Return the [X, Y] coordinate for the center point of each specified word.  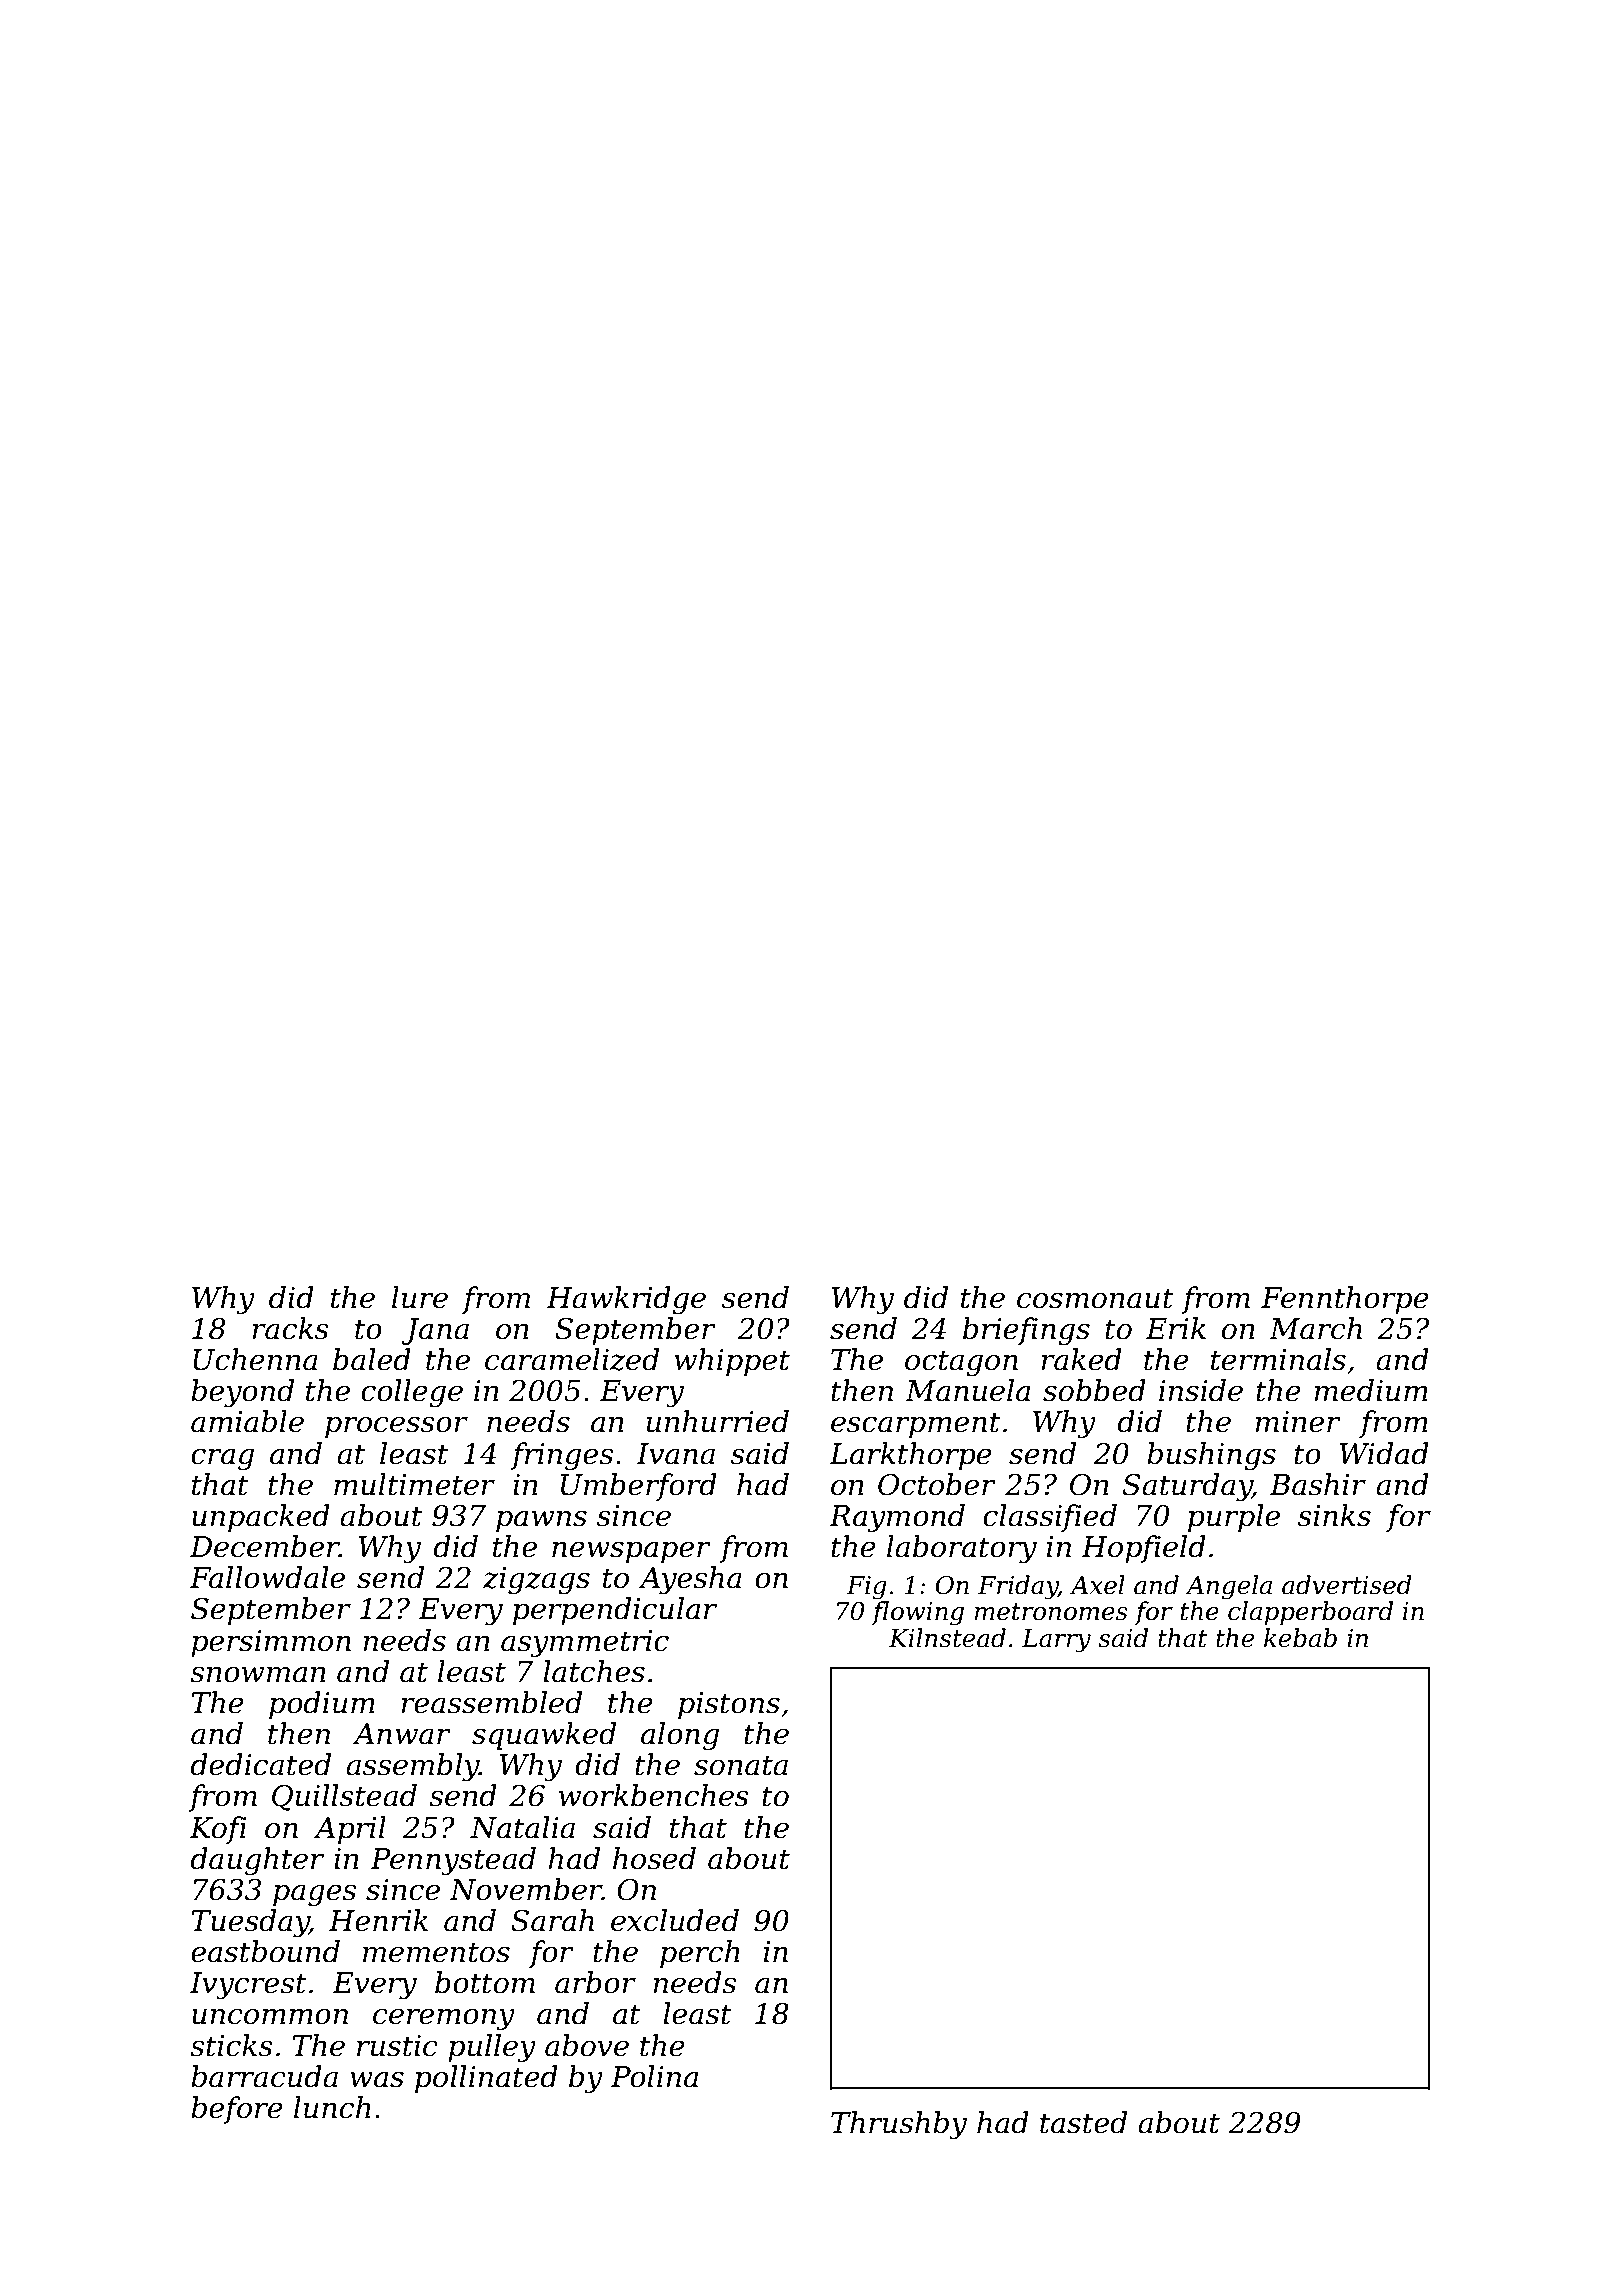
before [237, 2110]
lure [420, 1297]
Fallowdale [267, 1577]
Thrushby [899, 2125]
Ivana [675, 1454]
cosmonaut [1095, 1298]
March [1315, 1328]
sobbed [1094, 1390]
